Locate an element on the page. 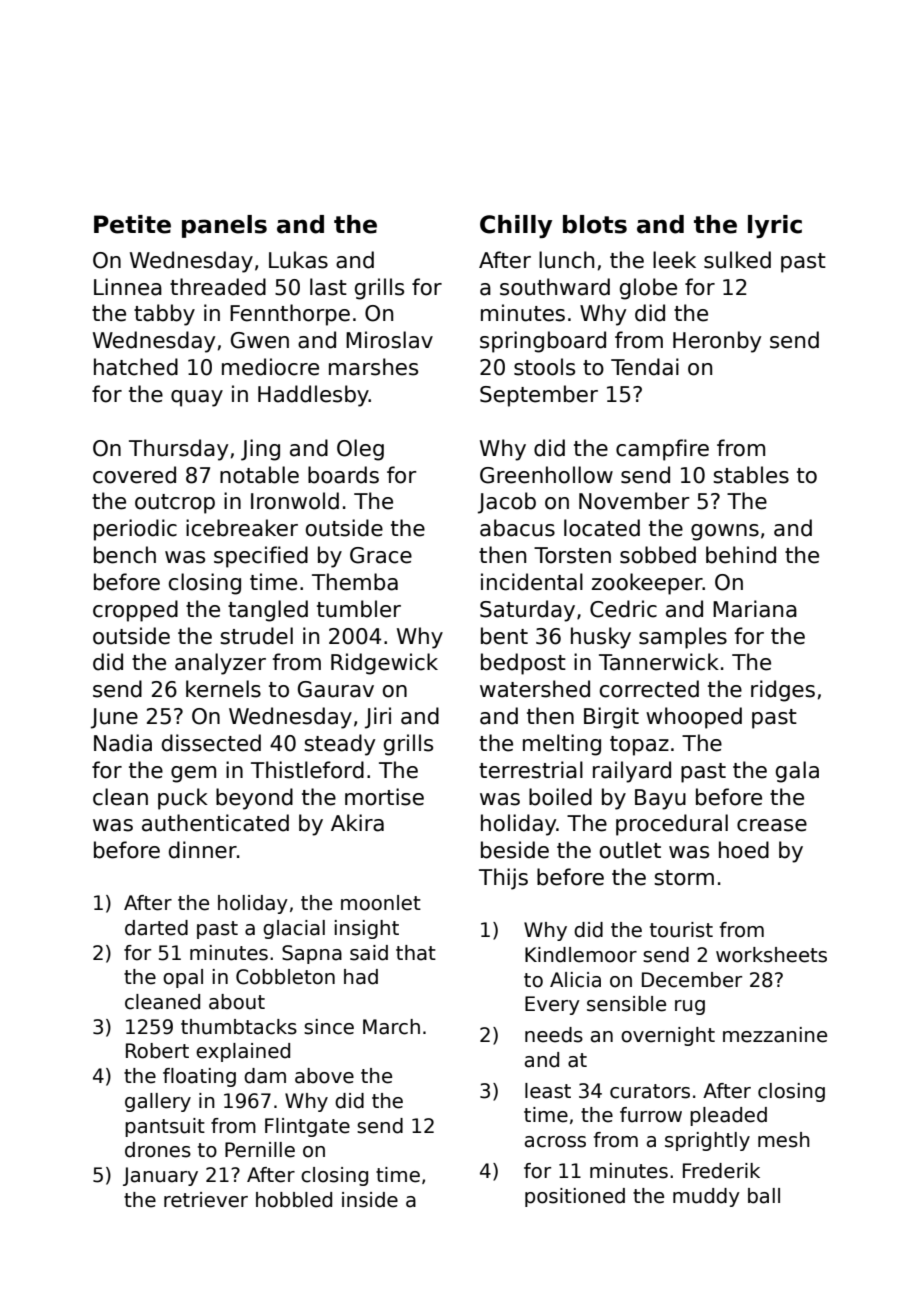 This page has height=1311, width=924. springboard is located at coordinates (543, 342).
